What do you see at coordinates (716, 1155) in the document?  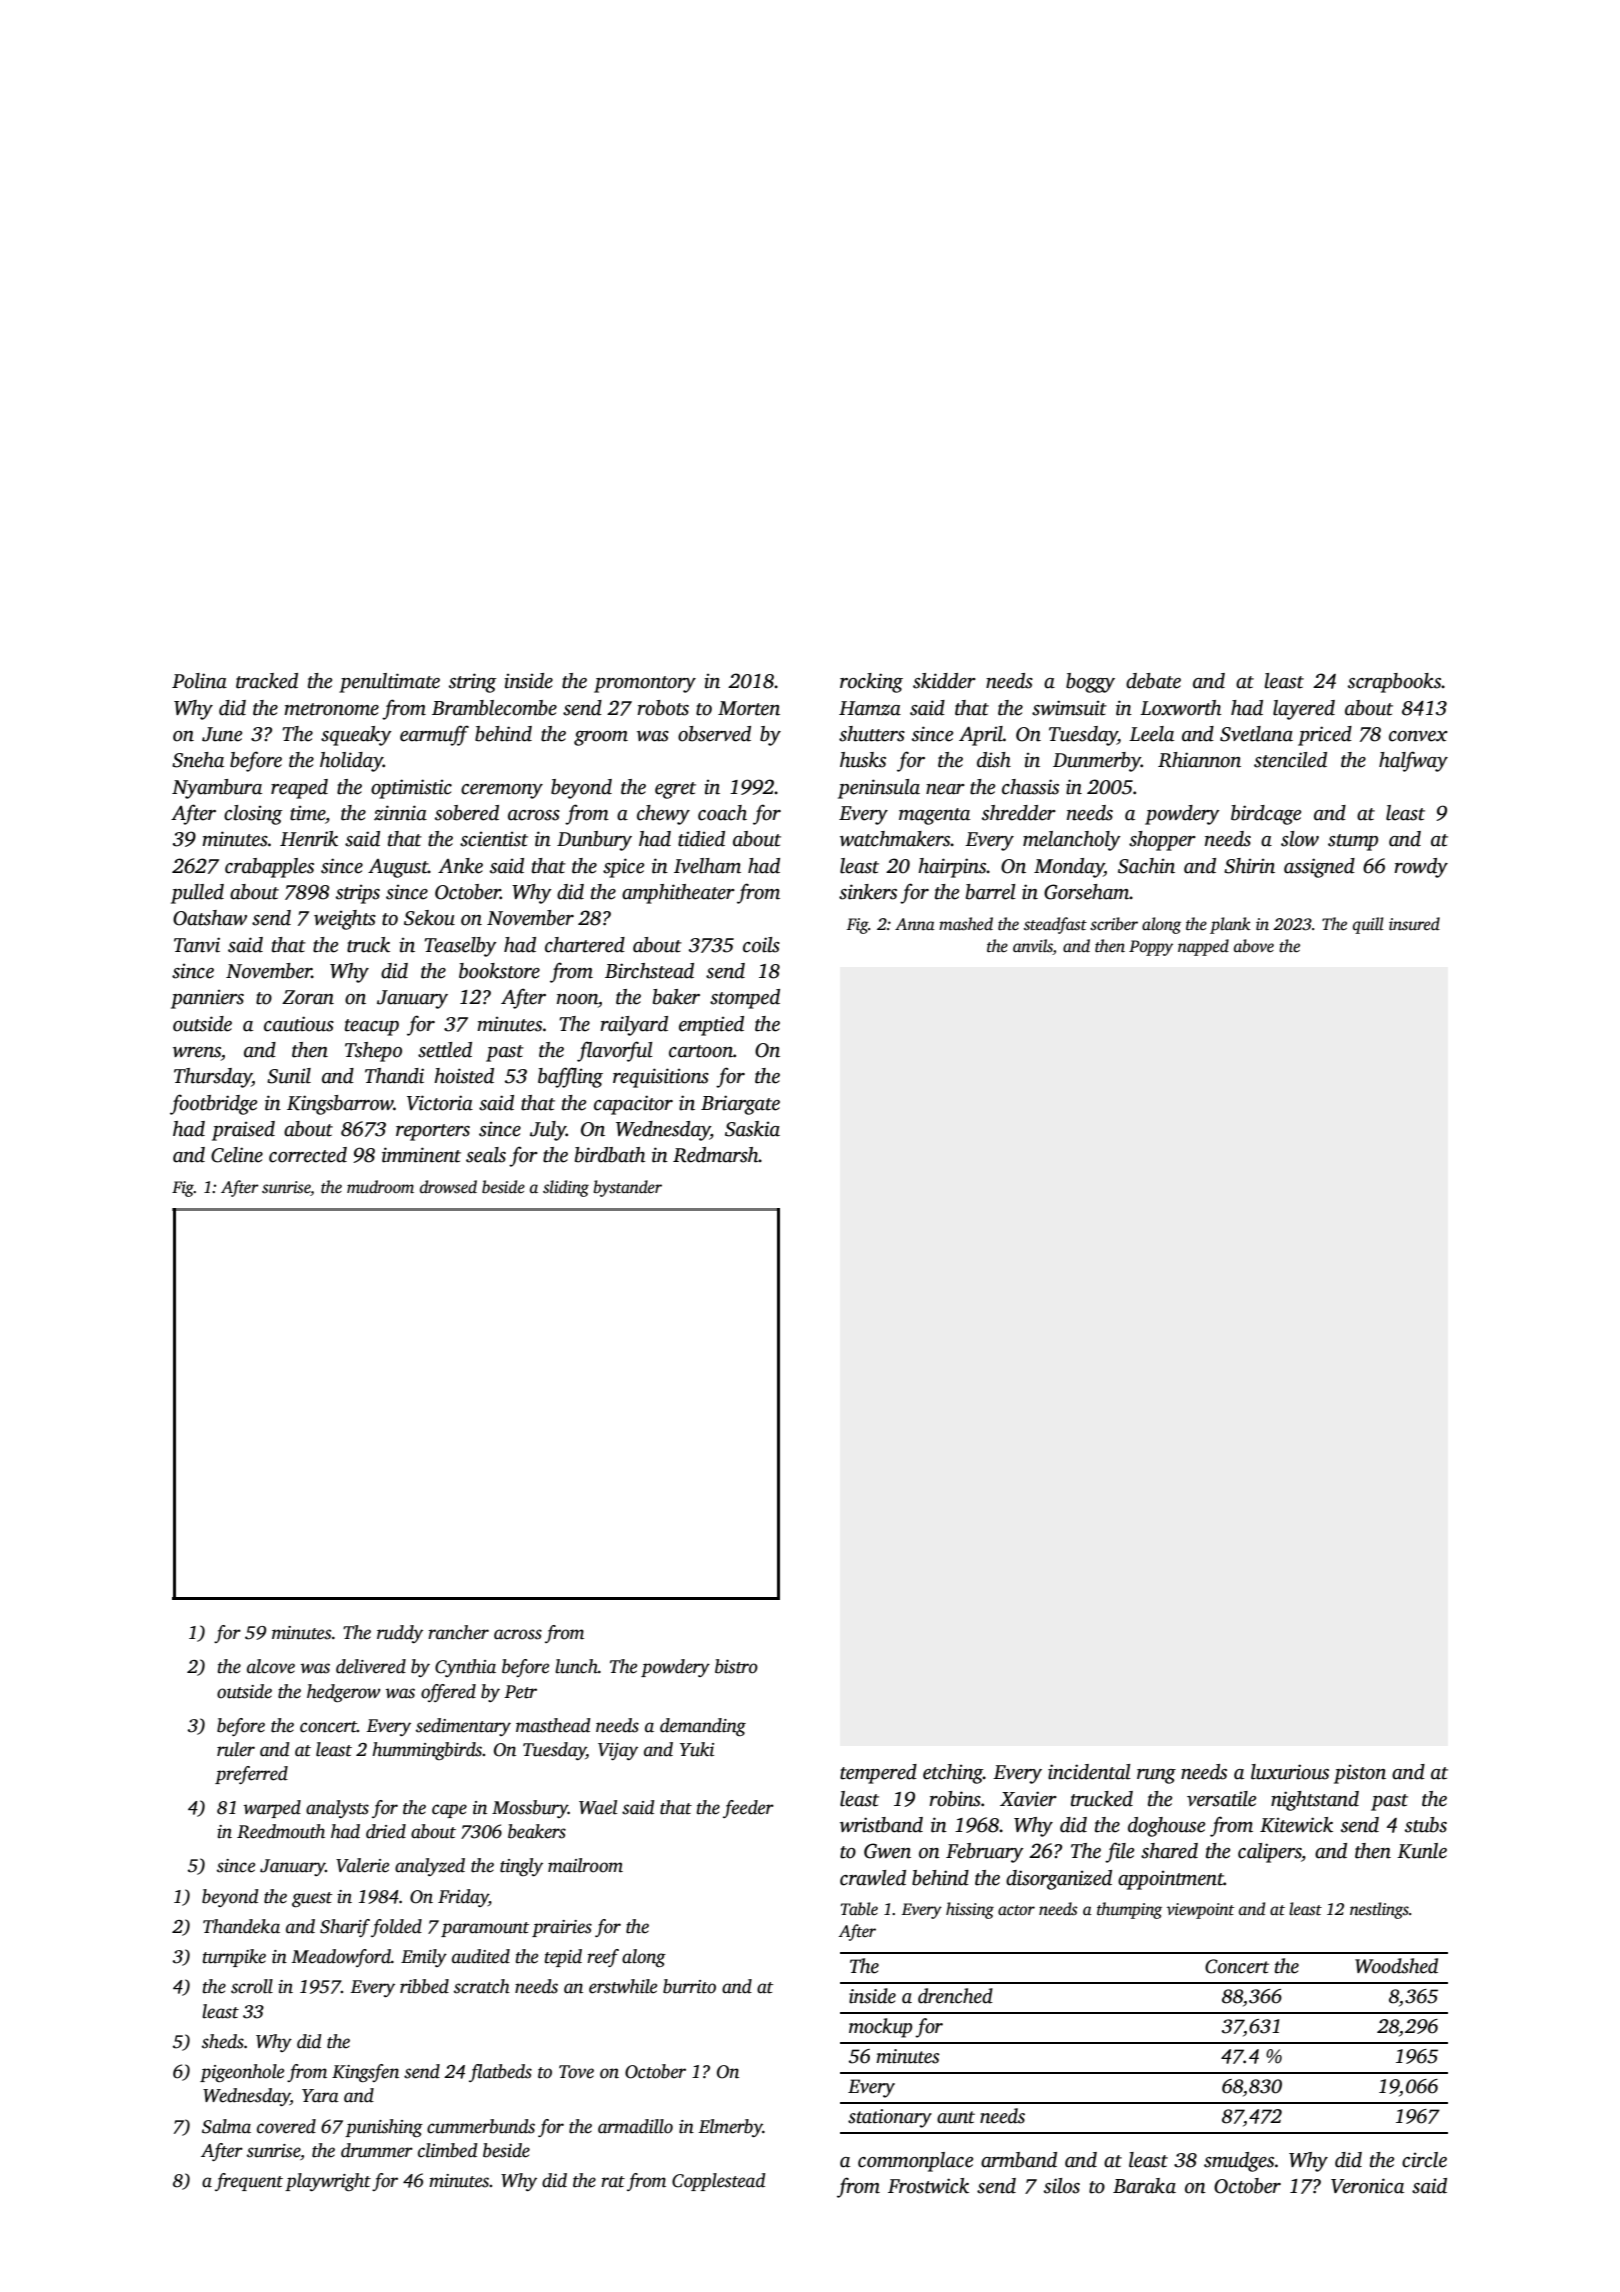 I see `Redmarsh` at bounding box center [716, 1155].
